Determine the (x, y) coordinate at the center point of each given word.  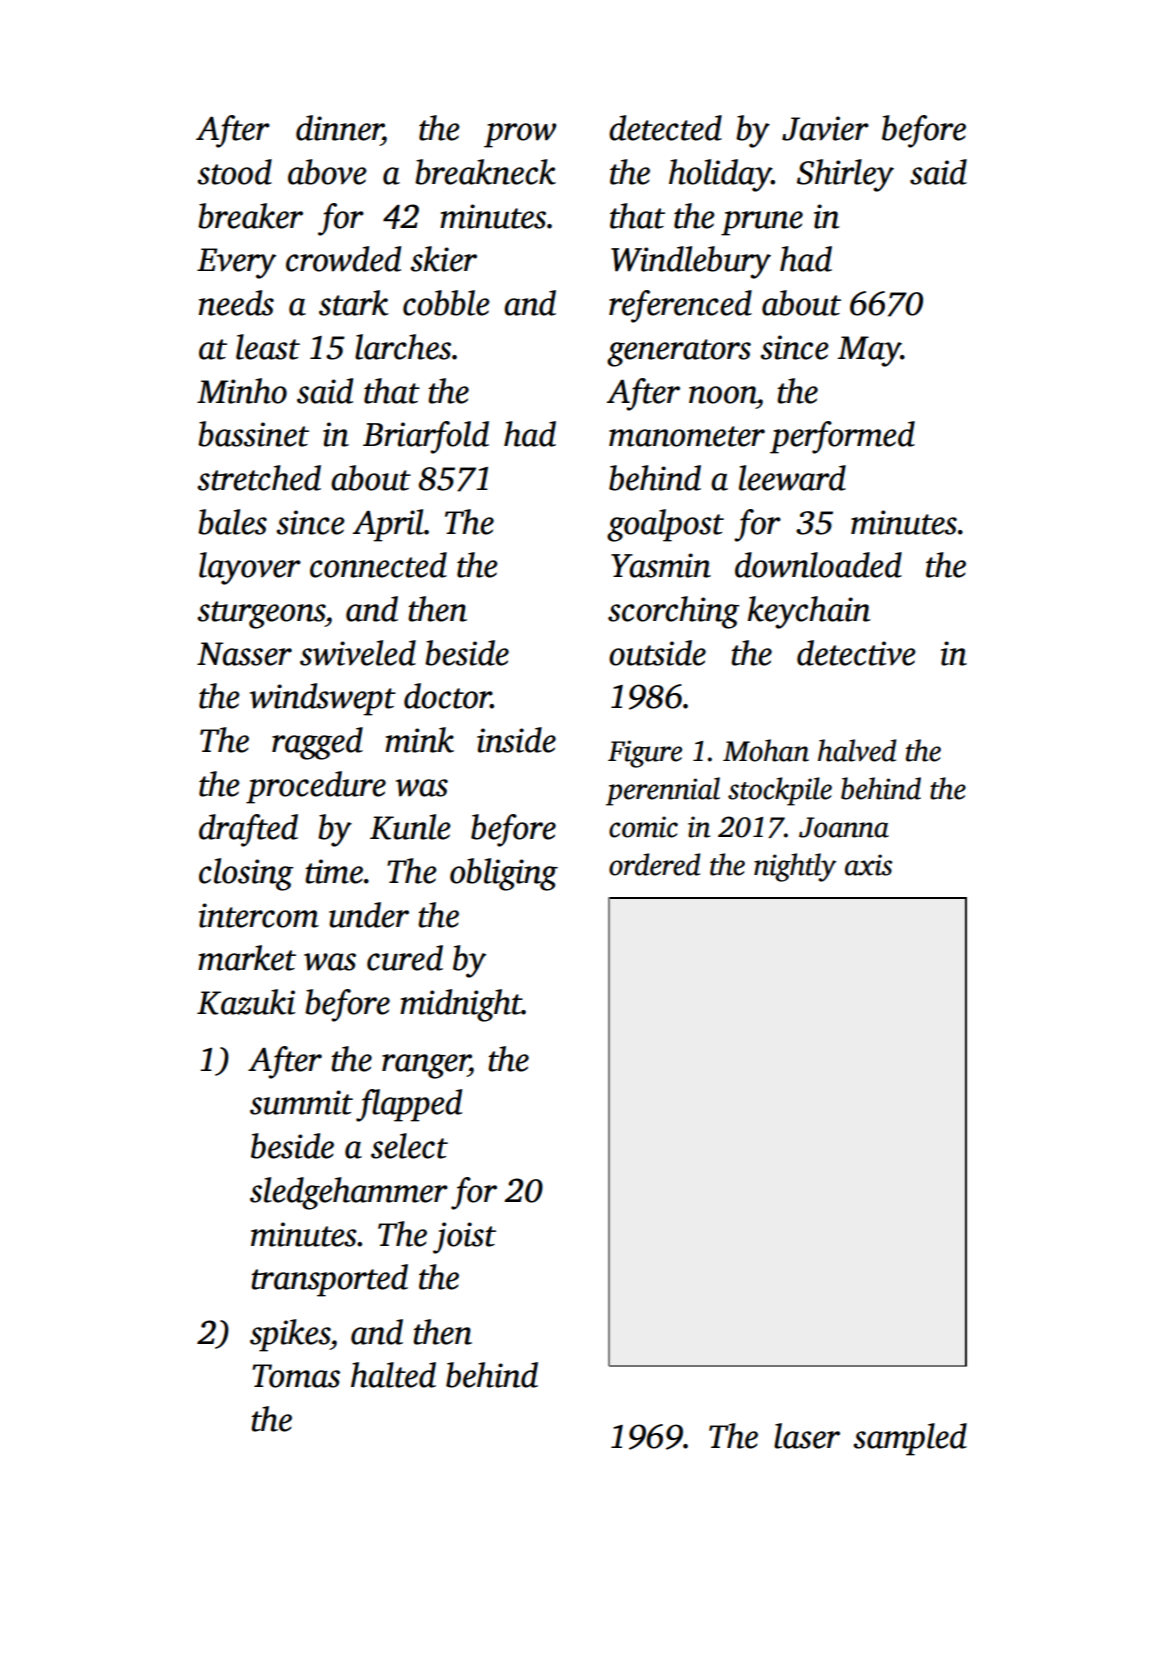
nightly (795, 867)
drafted (248, 830)
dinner (339, 128)
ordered (654, 864)
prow (520, 135)
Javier (825, 128)
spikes (290, 1335)
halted (393, 1375)
